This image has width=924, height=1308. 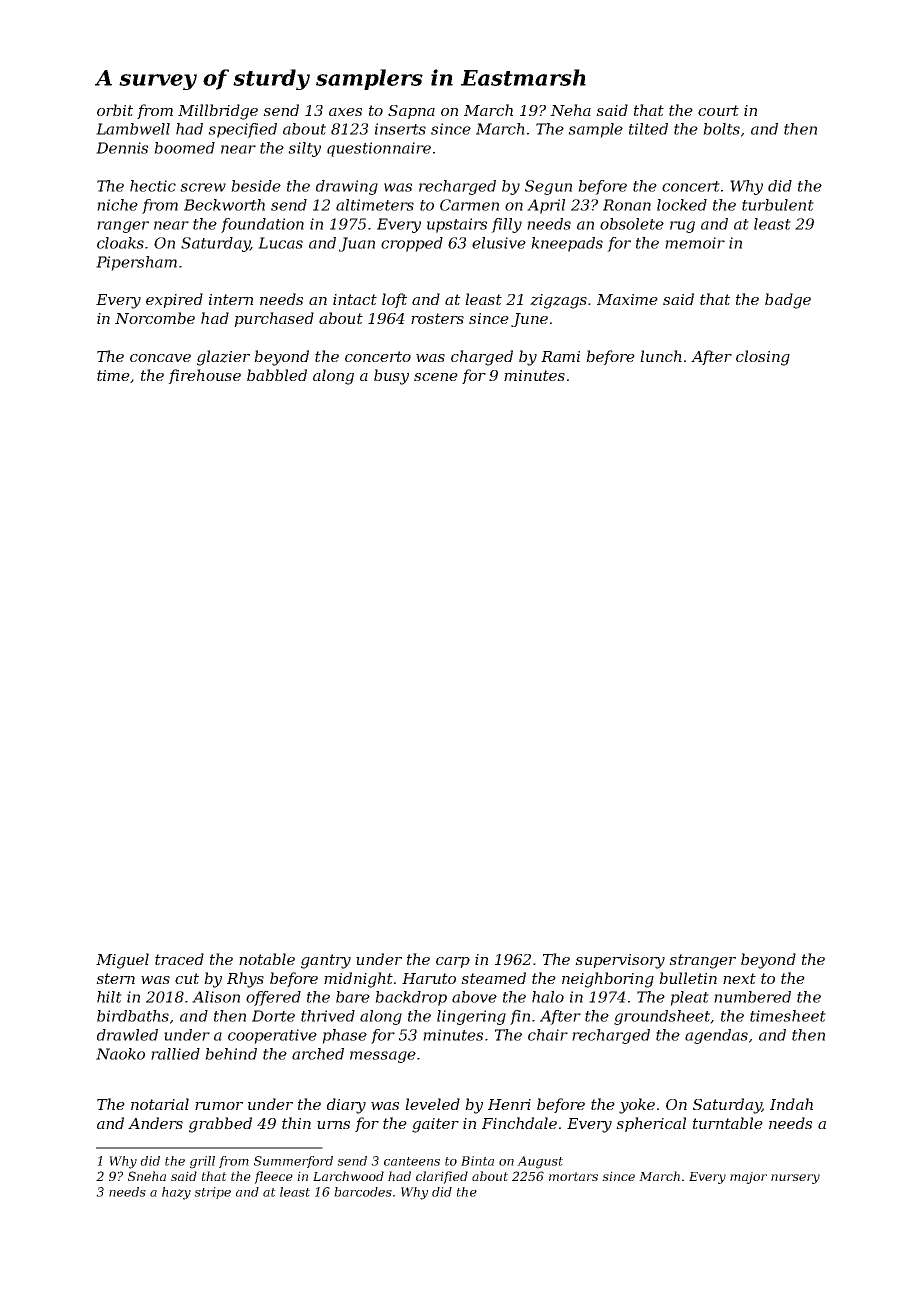 I want to click on canteens, so click(x=412, y=1161).
